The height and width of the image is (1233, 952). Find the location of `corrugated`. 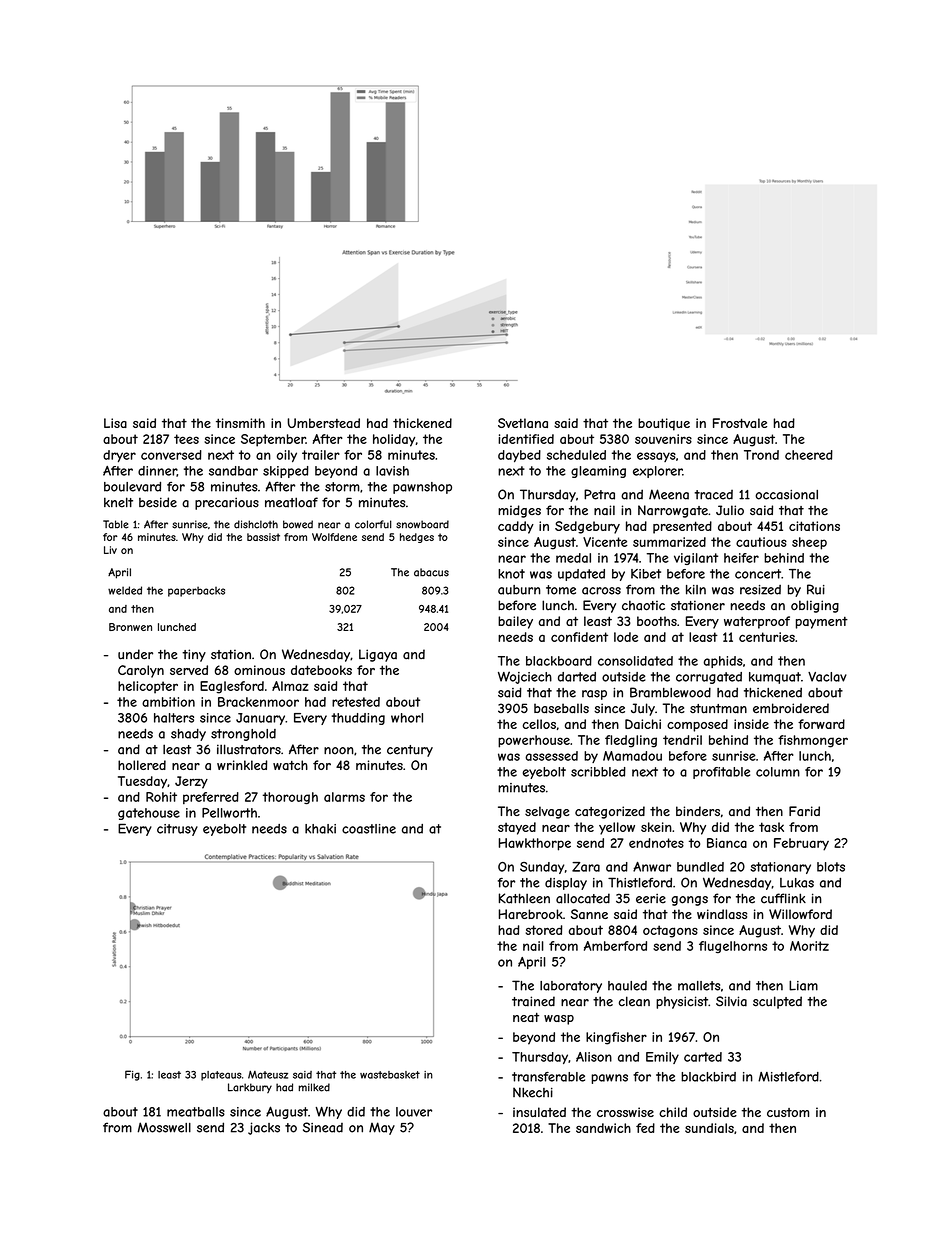

corrugated is located at coordinates (709, 678).
